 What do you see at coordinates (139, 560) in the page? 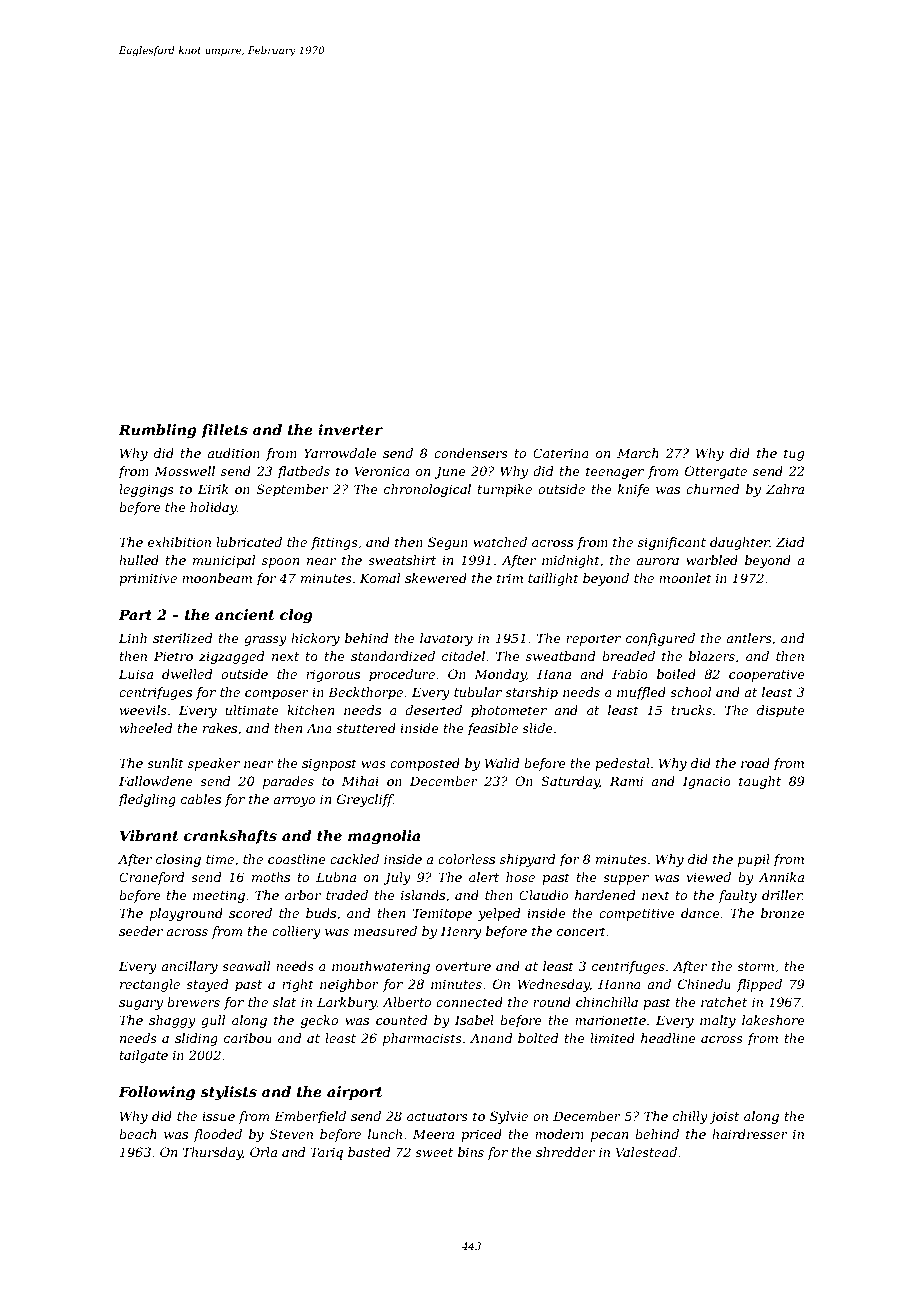
I see `hulled` at bounding box center [139, 560].
